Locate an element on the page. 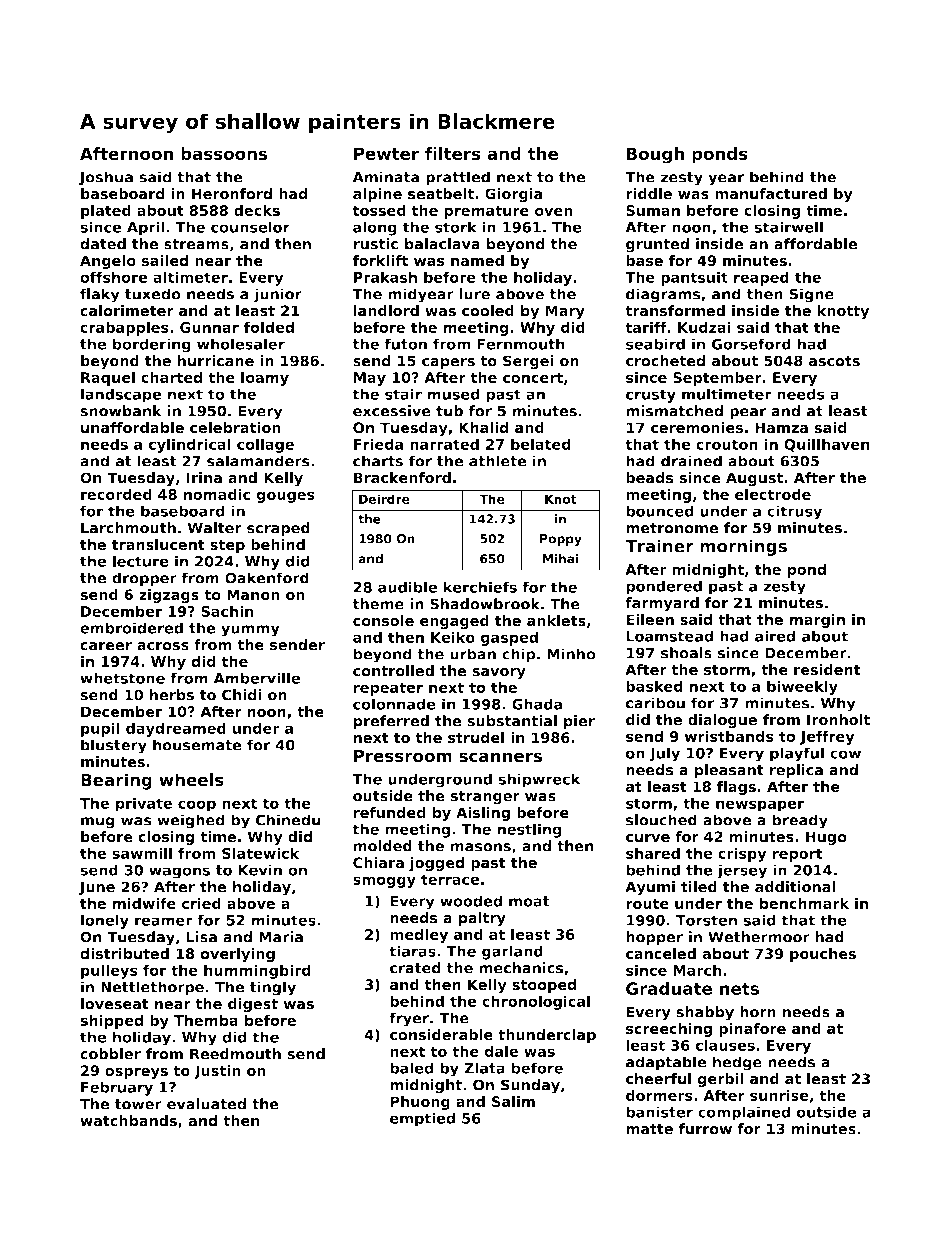  audible is located at coordinates (407, 587).
